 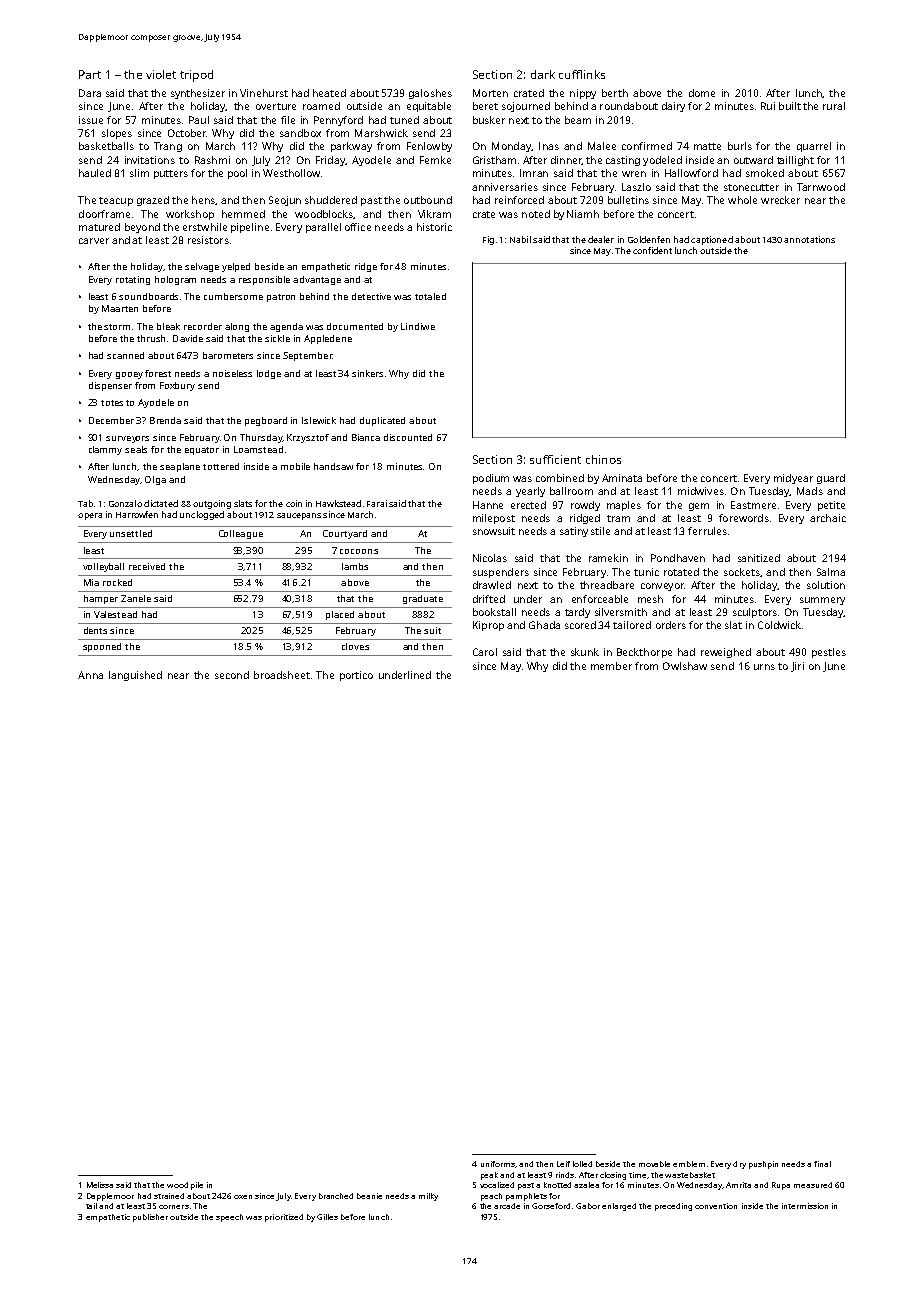 What do you see at coordinates (647, 146) in the screenshot?
I see `confirmed` at bounding box center [647, 146].
